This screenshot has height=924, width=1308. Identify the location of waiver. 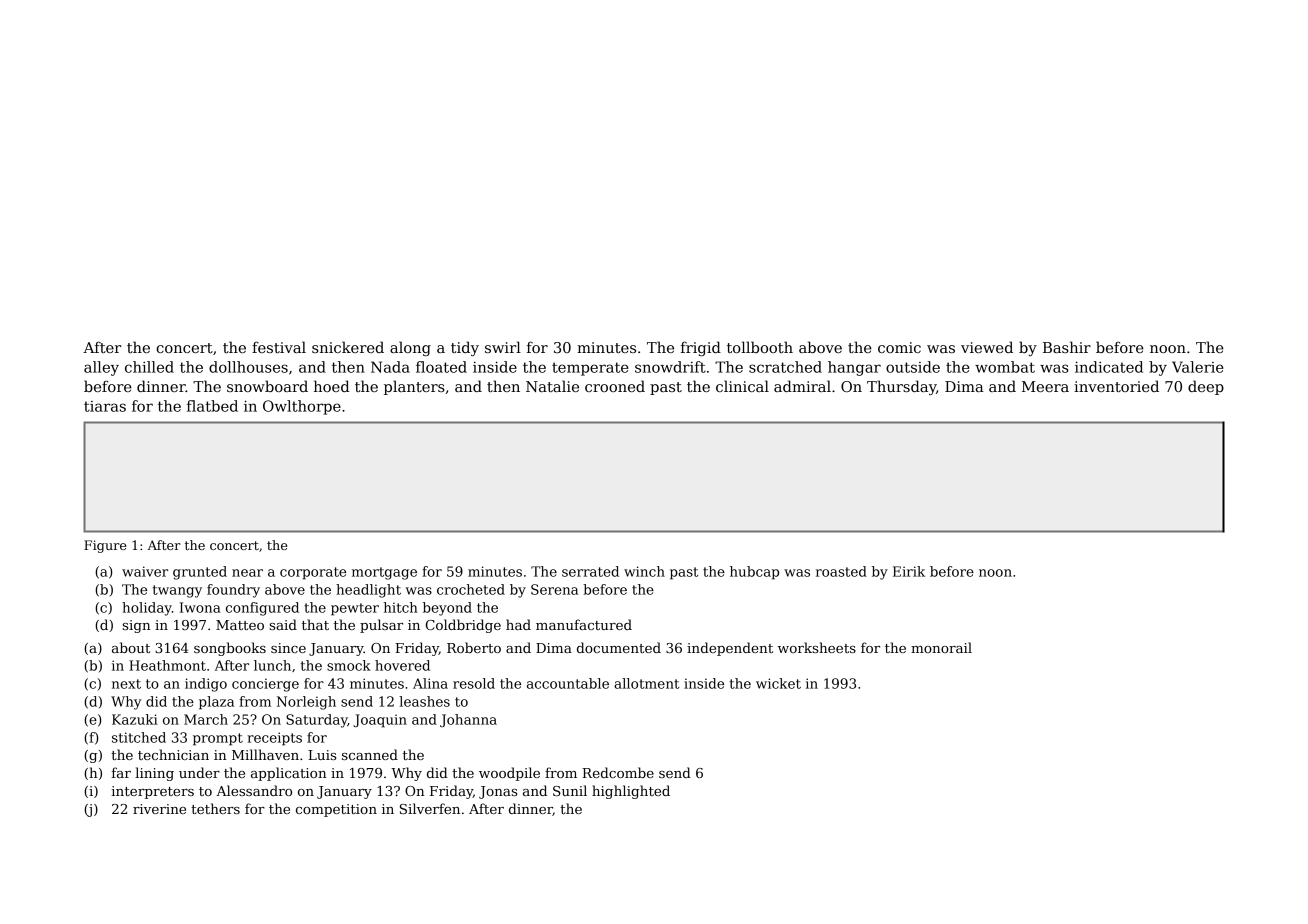
(145, 571).
